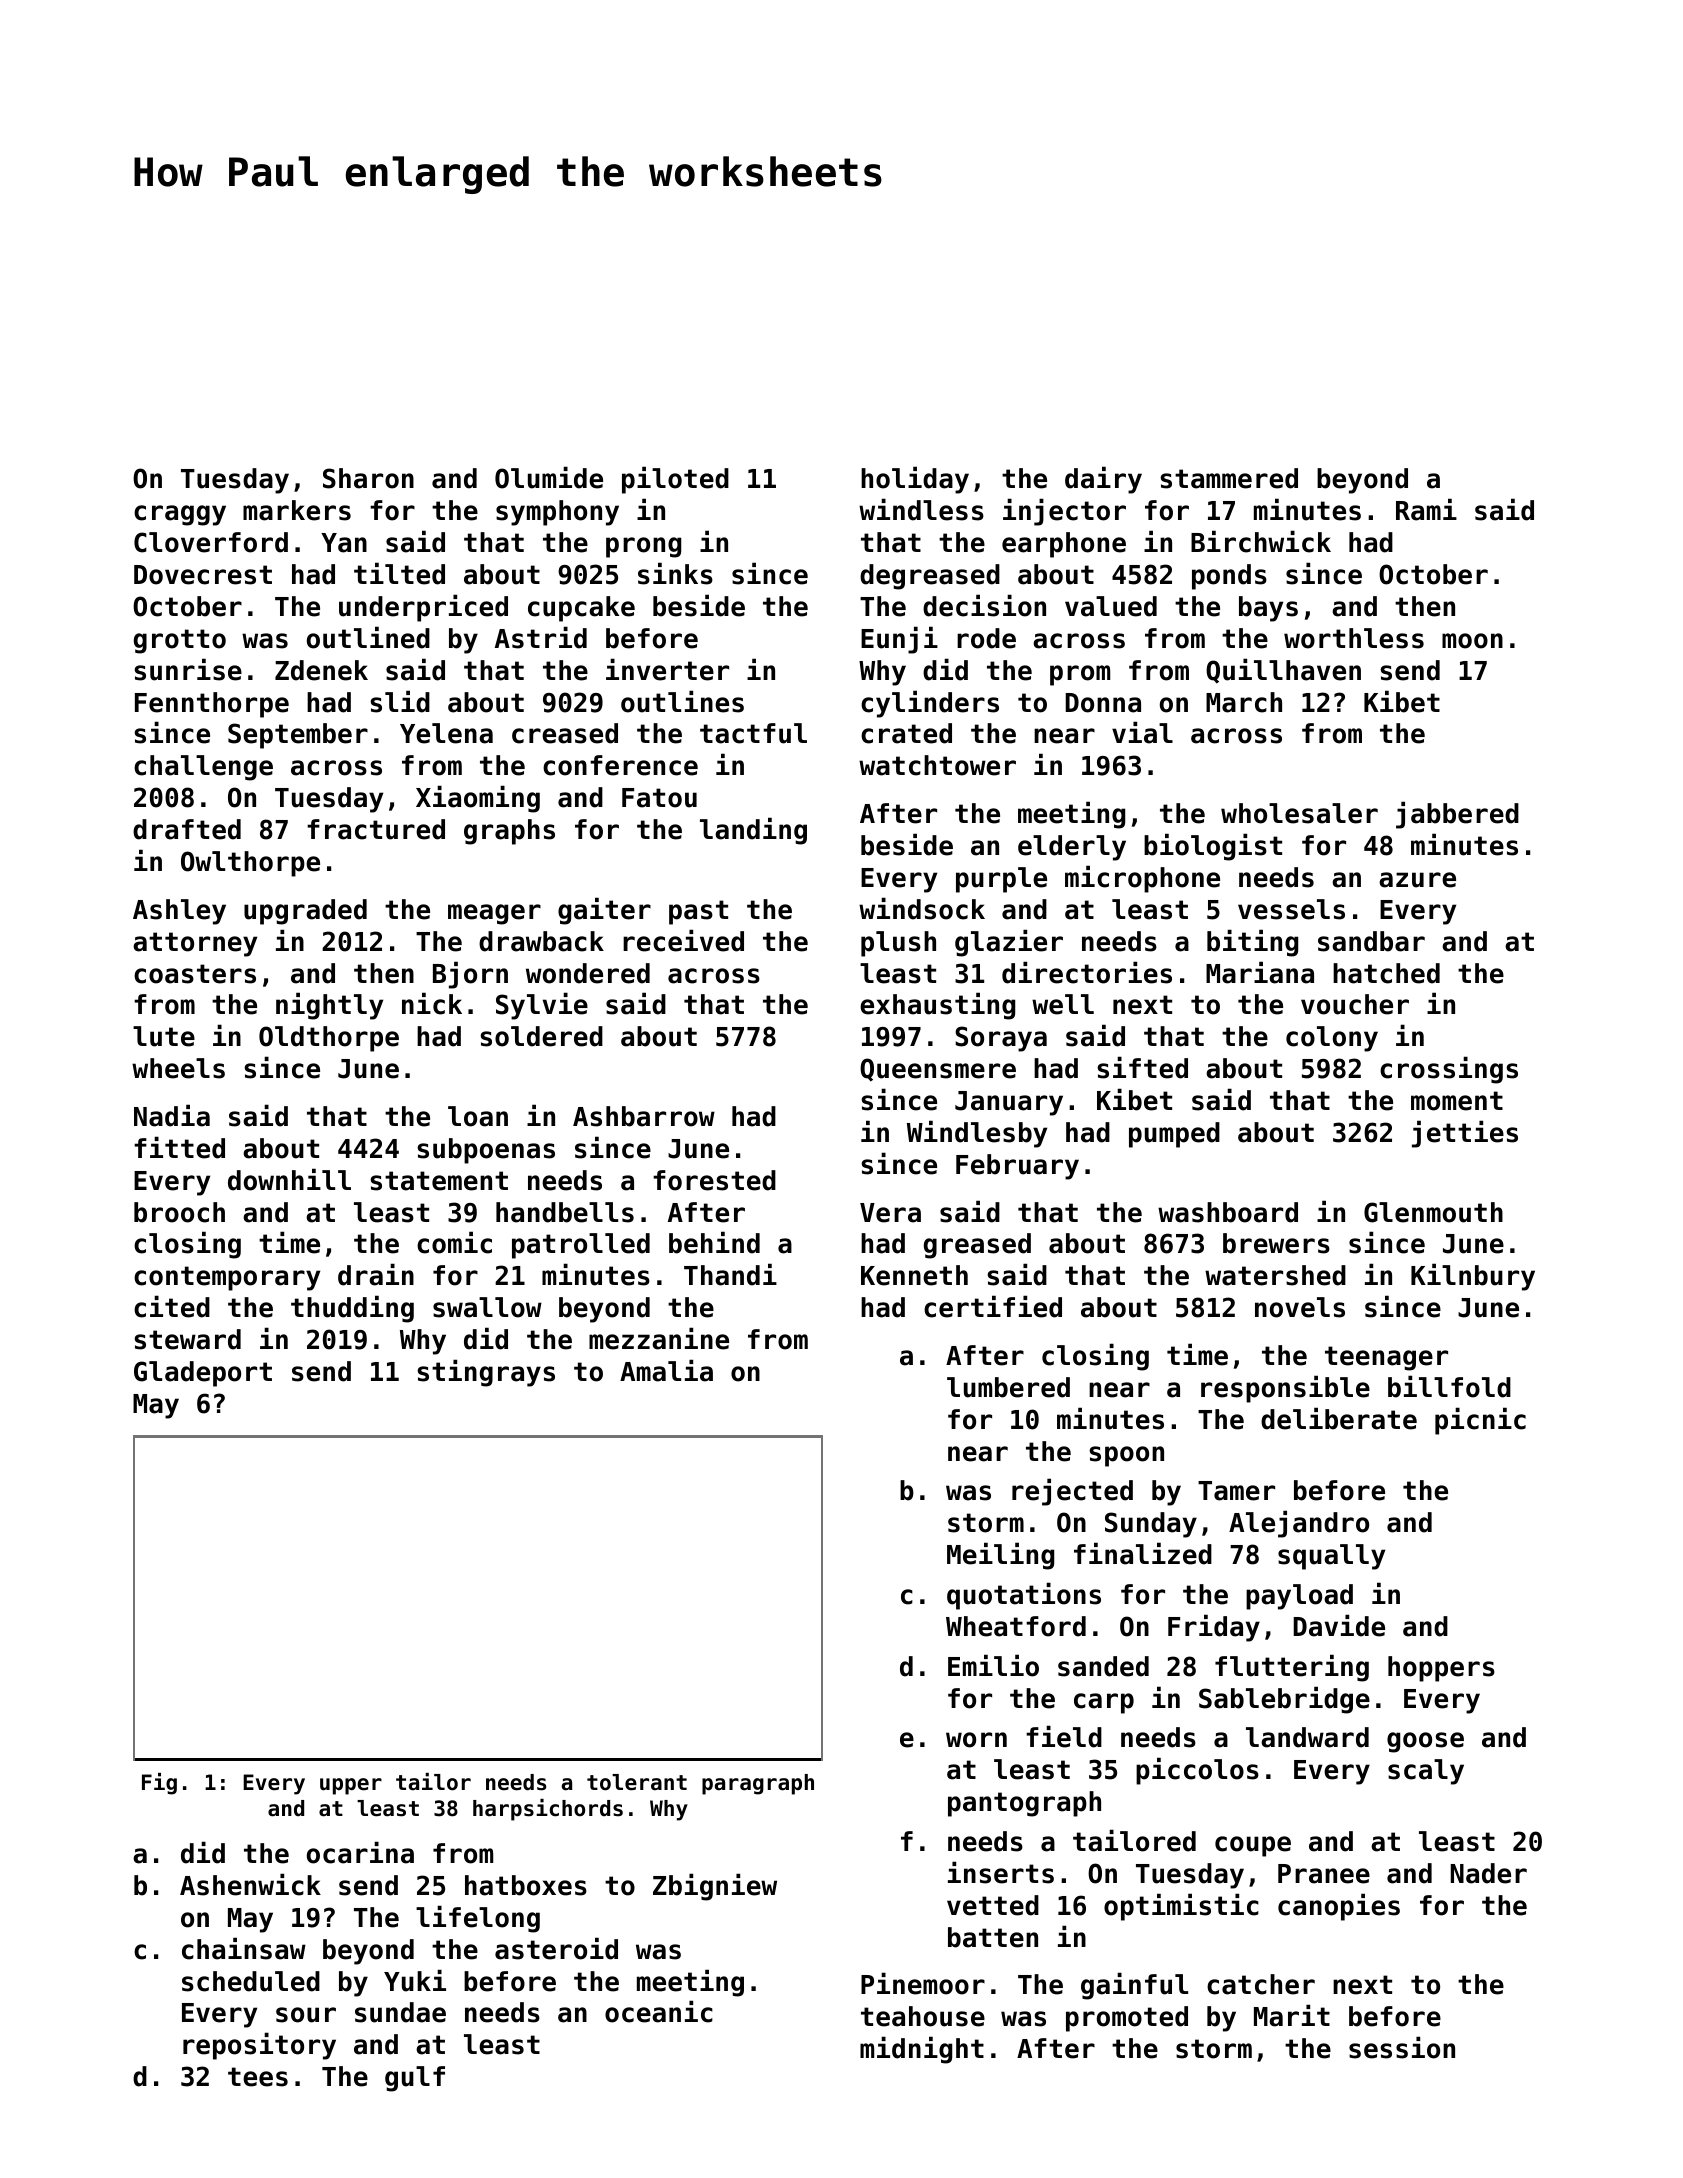  I want to click on Fennthorpe, so click(212, 705).
